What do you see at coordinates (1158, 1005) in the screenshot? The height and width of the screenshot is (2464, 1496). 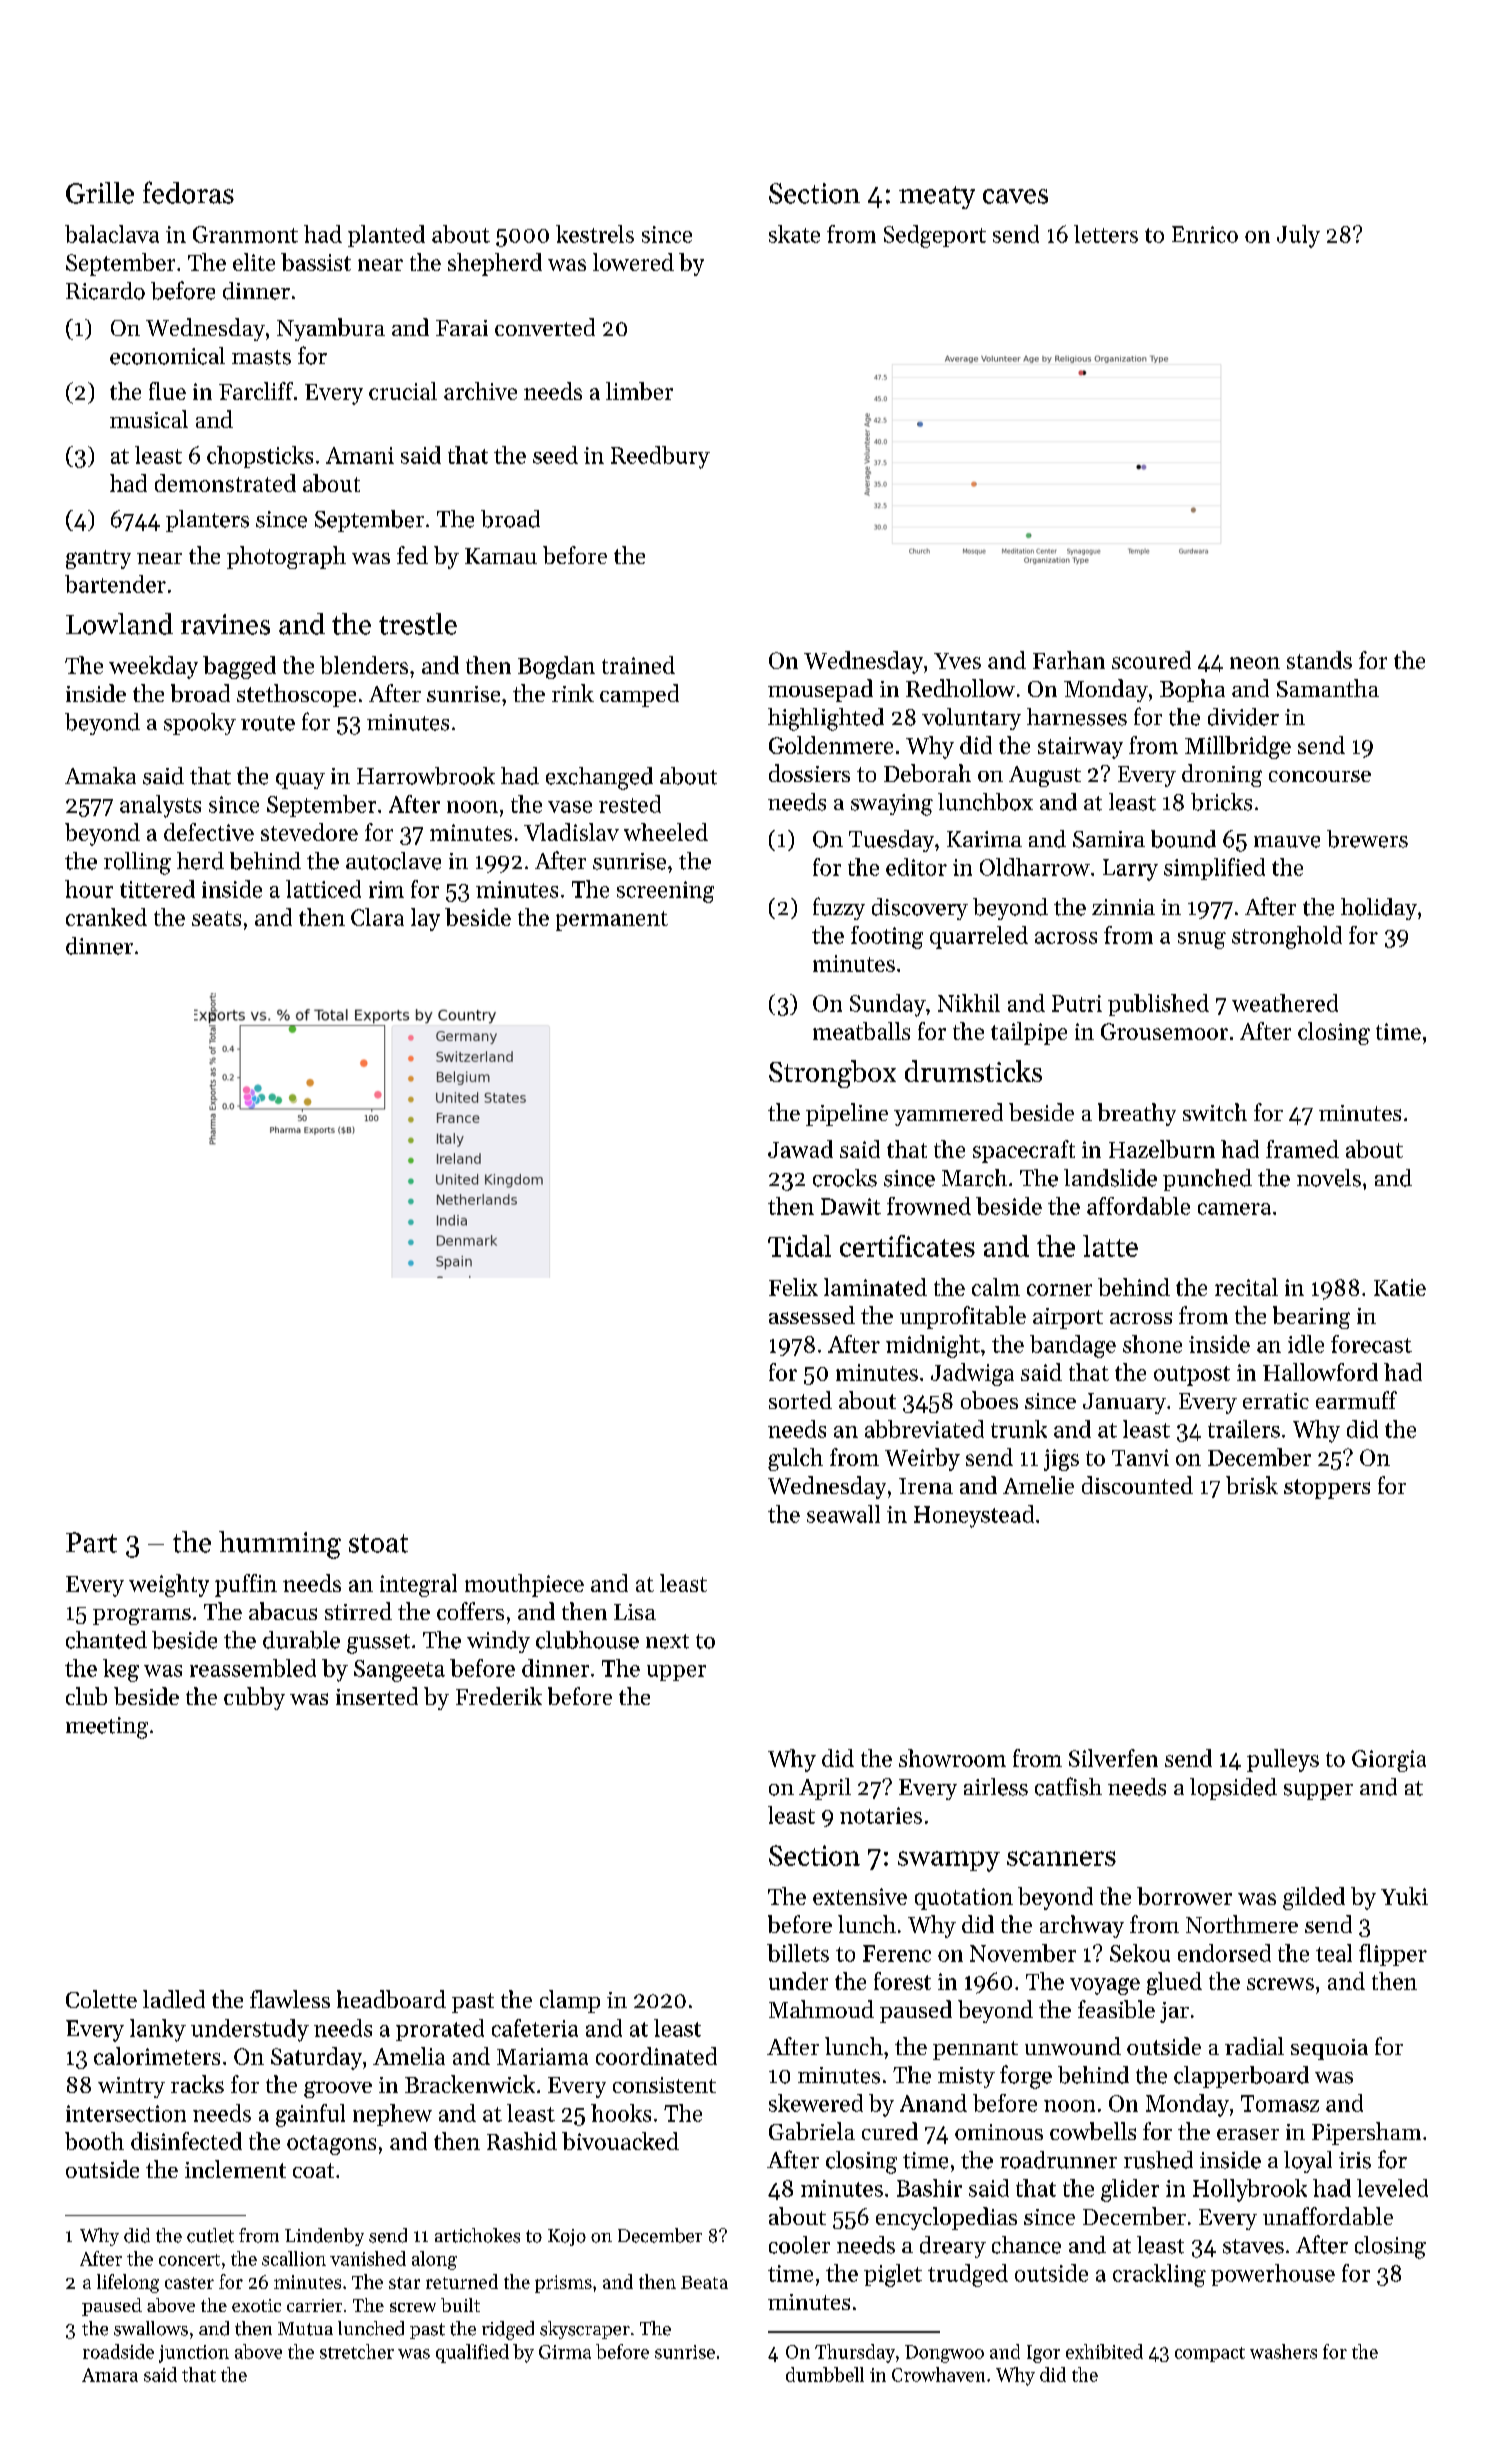 I see `published` at bounding box center [1158, 1005].
